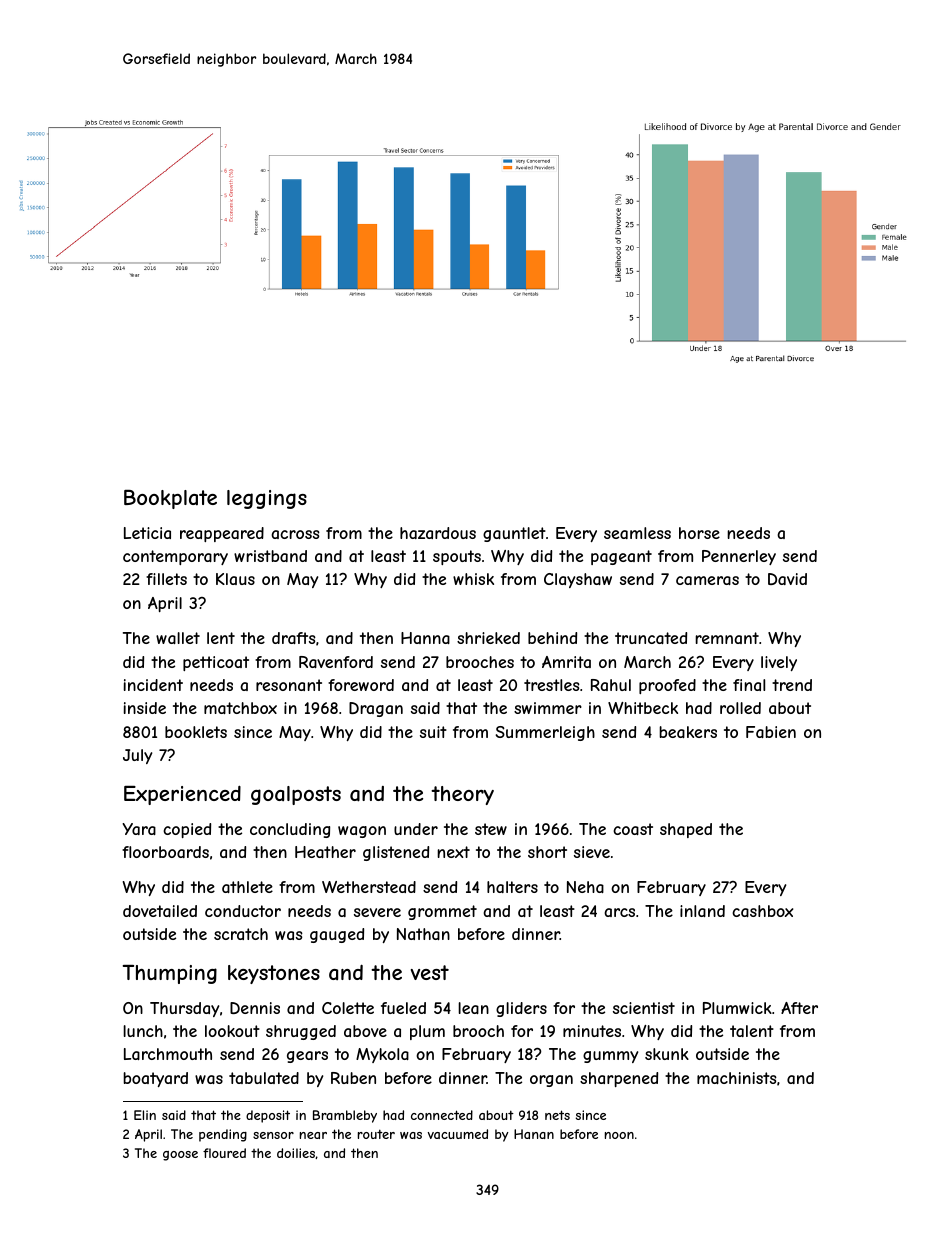 This screenshot has height=1233, width=952. I want to click on gauntlet, so click(514, 534).
